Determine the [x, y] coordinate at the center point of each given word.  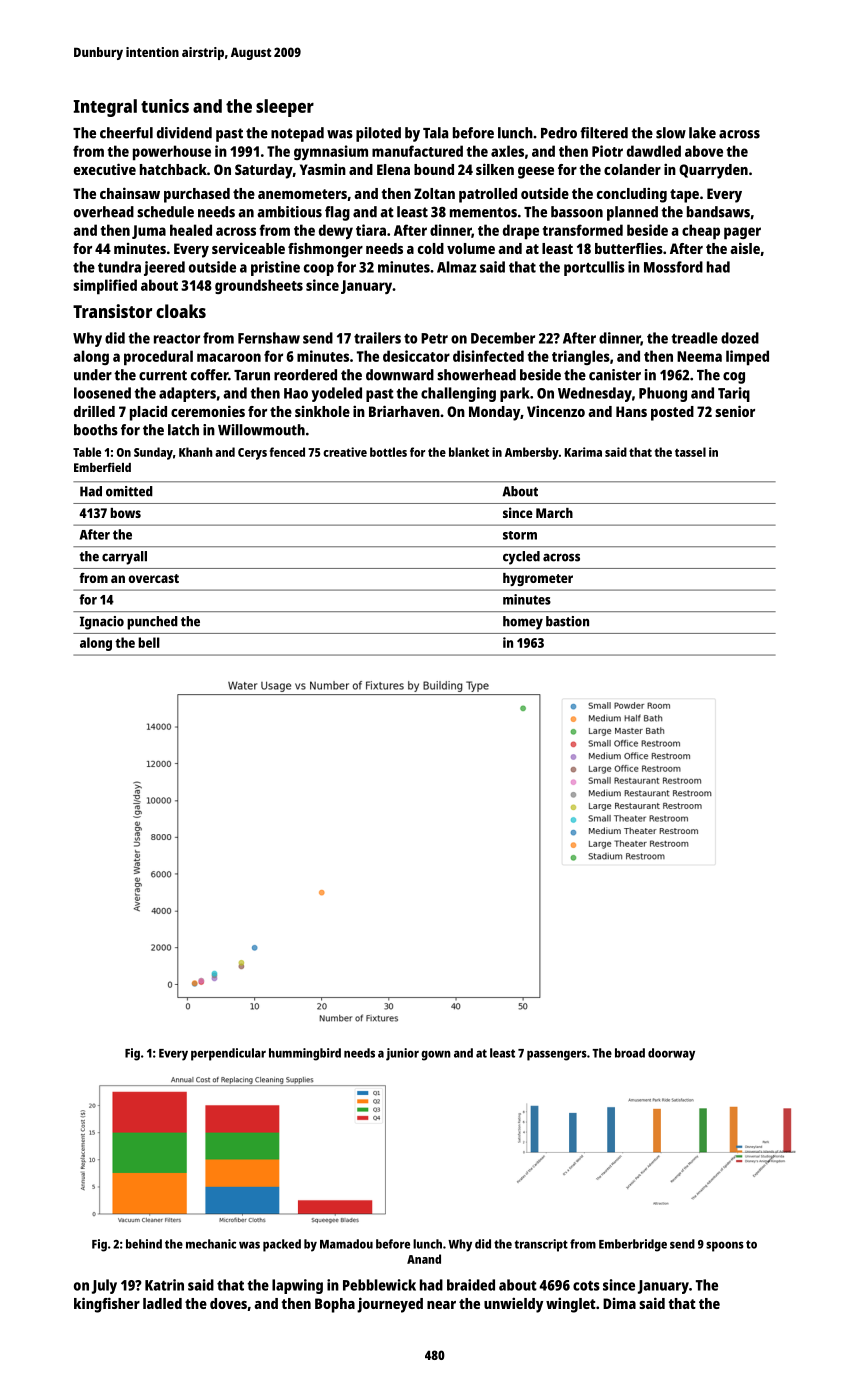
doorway [671, 1054]
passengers [557, 1055]
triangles [581, 357]
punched [152, 623]
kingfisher [107, 1305]
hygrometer [538, 579]
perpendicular [228, 1054]
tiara [371, 230]
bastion [567, 621]
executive [105, 169]
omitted [129, 491]
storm [520, 535]
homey [523, 623]
